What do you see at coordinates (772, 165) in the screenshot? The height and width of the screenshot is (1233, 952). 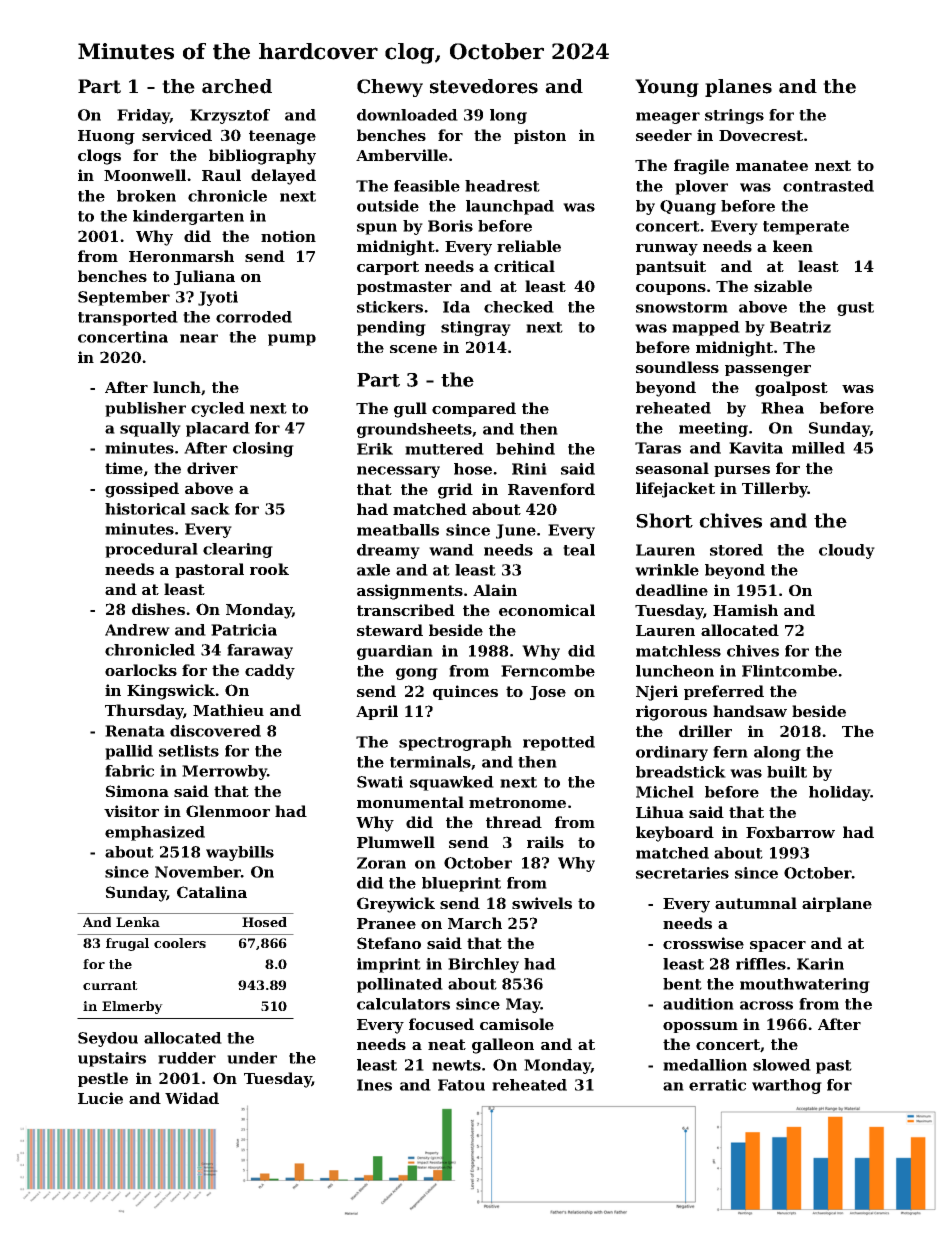 I see `manatee` at bounding box center [772, 165].
